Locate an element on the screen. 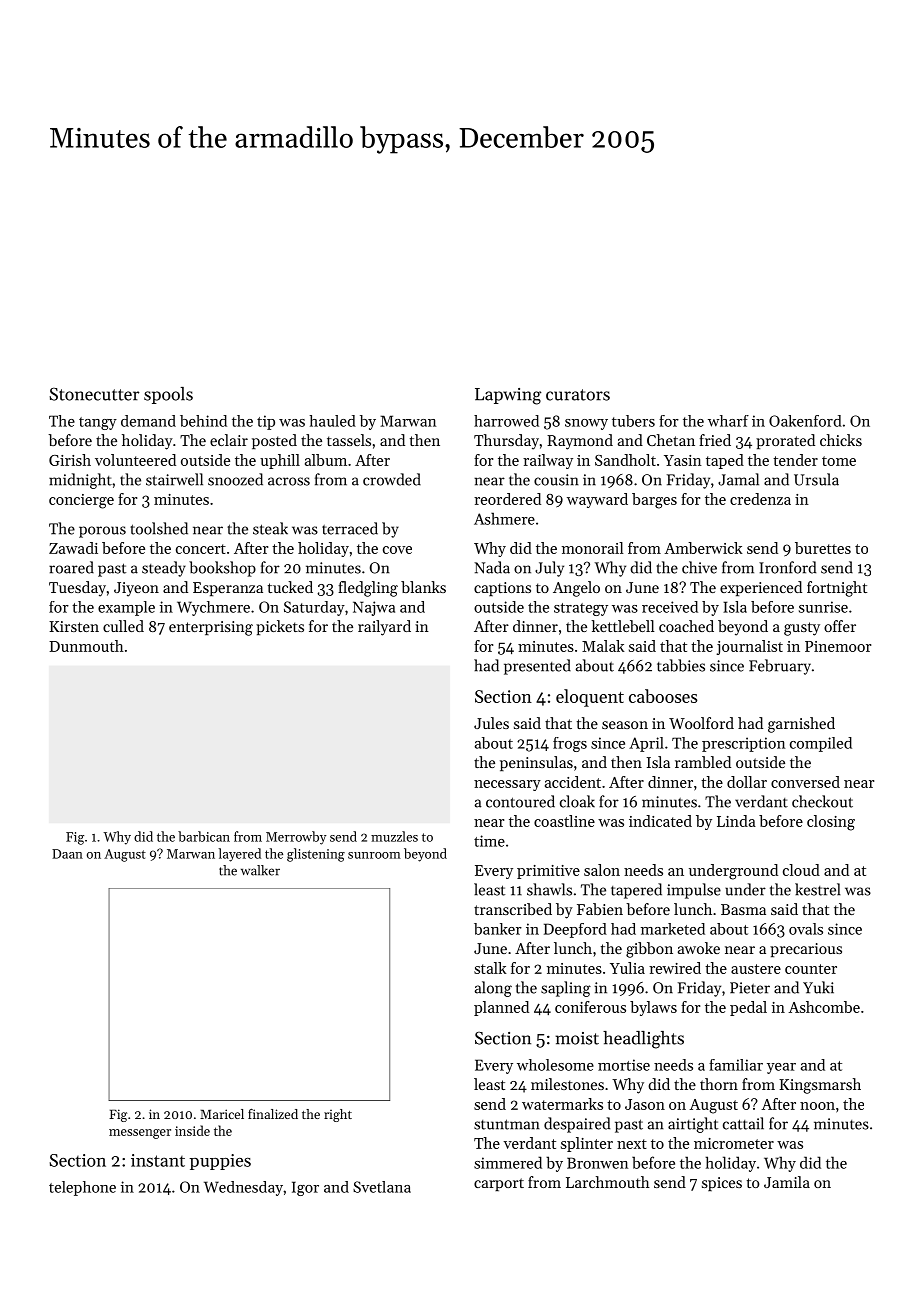 The image size is (924, 1308). messenger is located at coordinates (140, 1134).
